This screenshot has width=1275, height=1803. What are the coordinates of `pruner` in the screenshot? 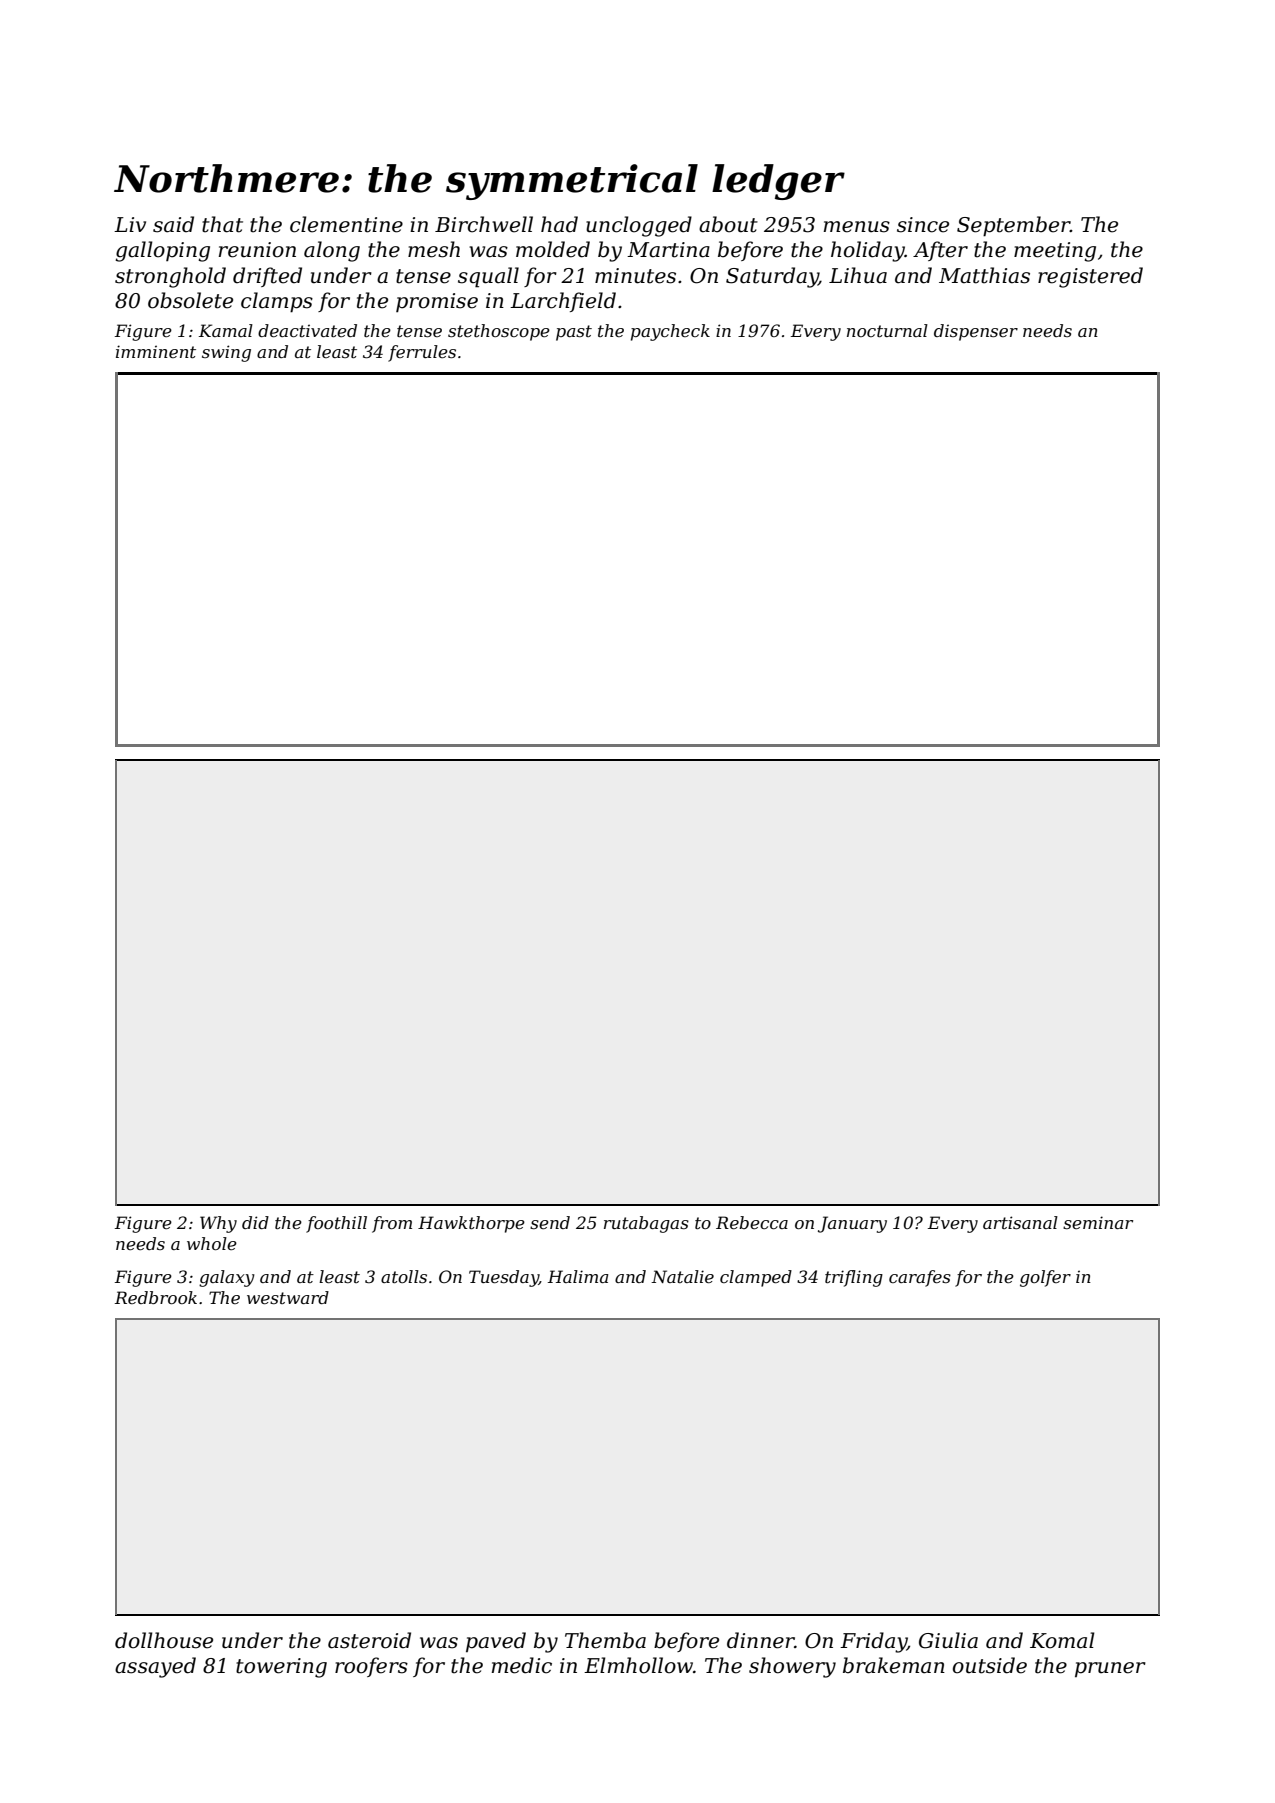 It's located at (1110, 1669).
